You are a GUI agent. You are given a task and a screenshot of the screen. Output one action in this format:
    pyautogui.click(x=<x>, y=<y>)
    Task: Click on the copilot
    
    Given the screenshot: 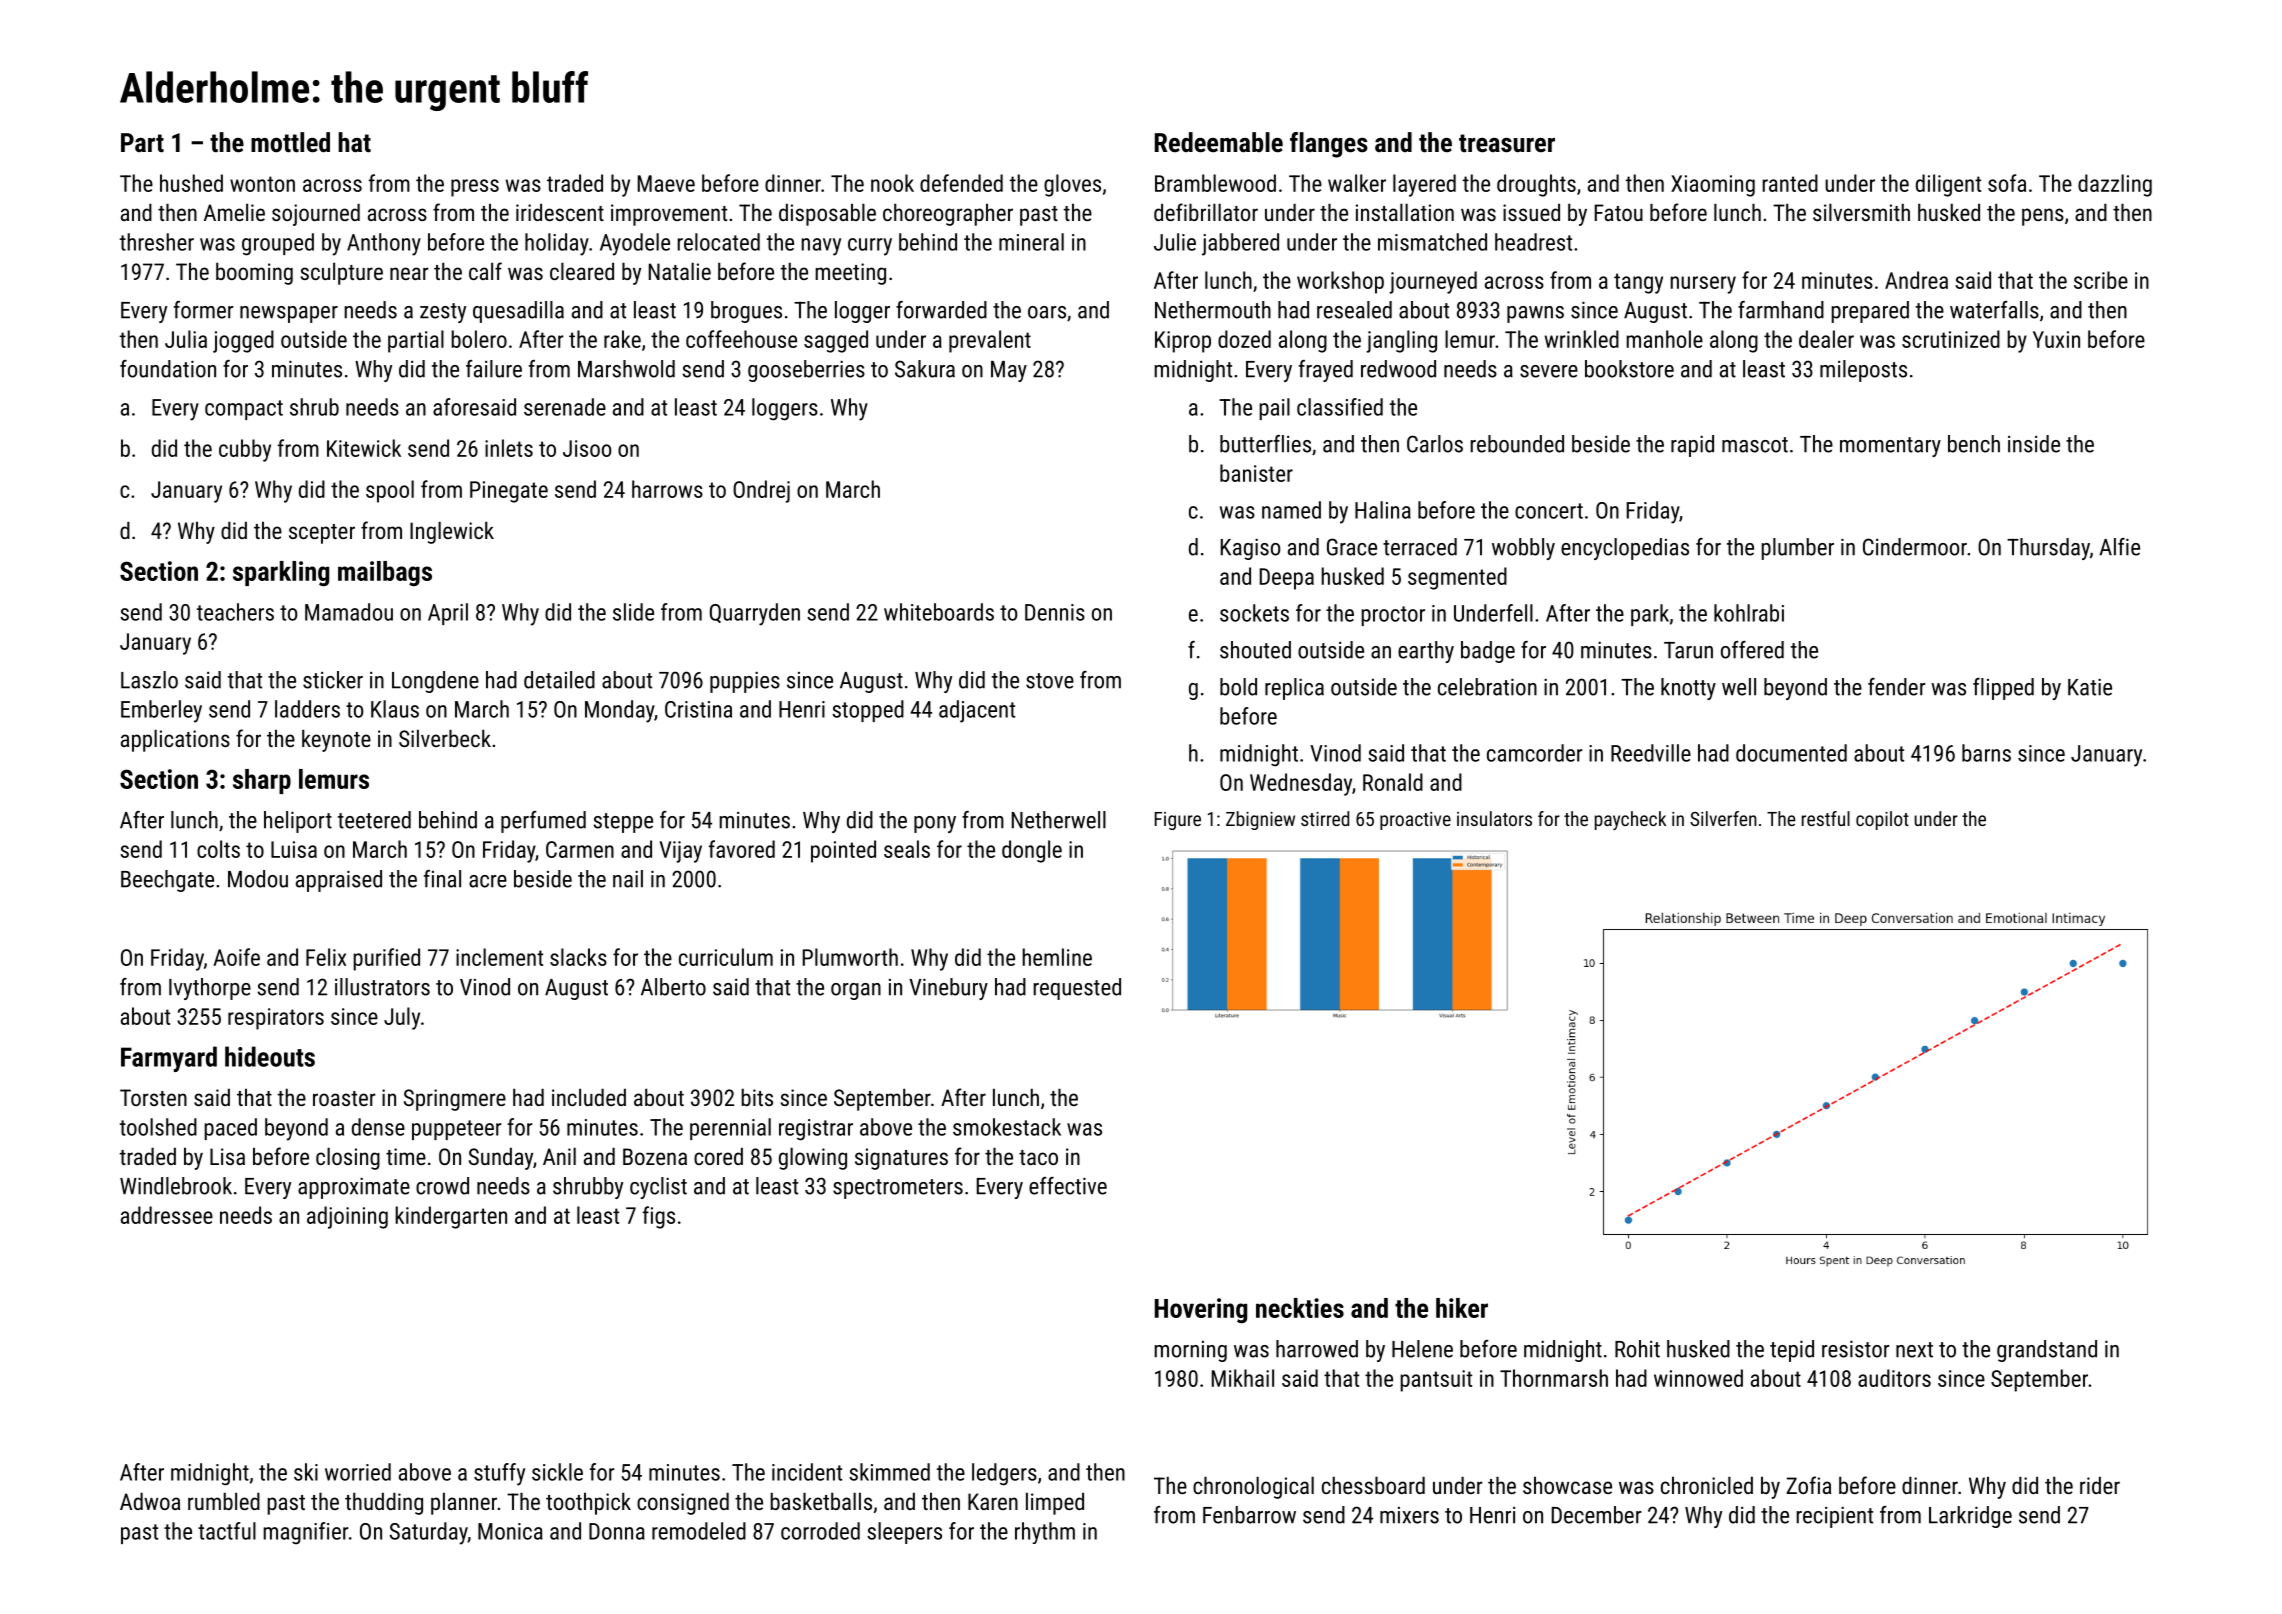 What is the action you would take?
    pyautogui.click(x=1882, y=820)
